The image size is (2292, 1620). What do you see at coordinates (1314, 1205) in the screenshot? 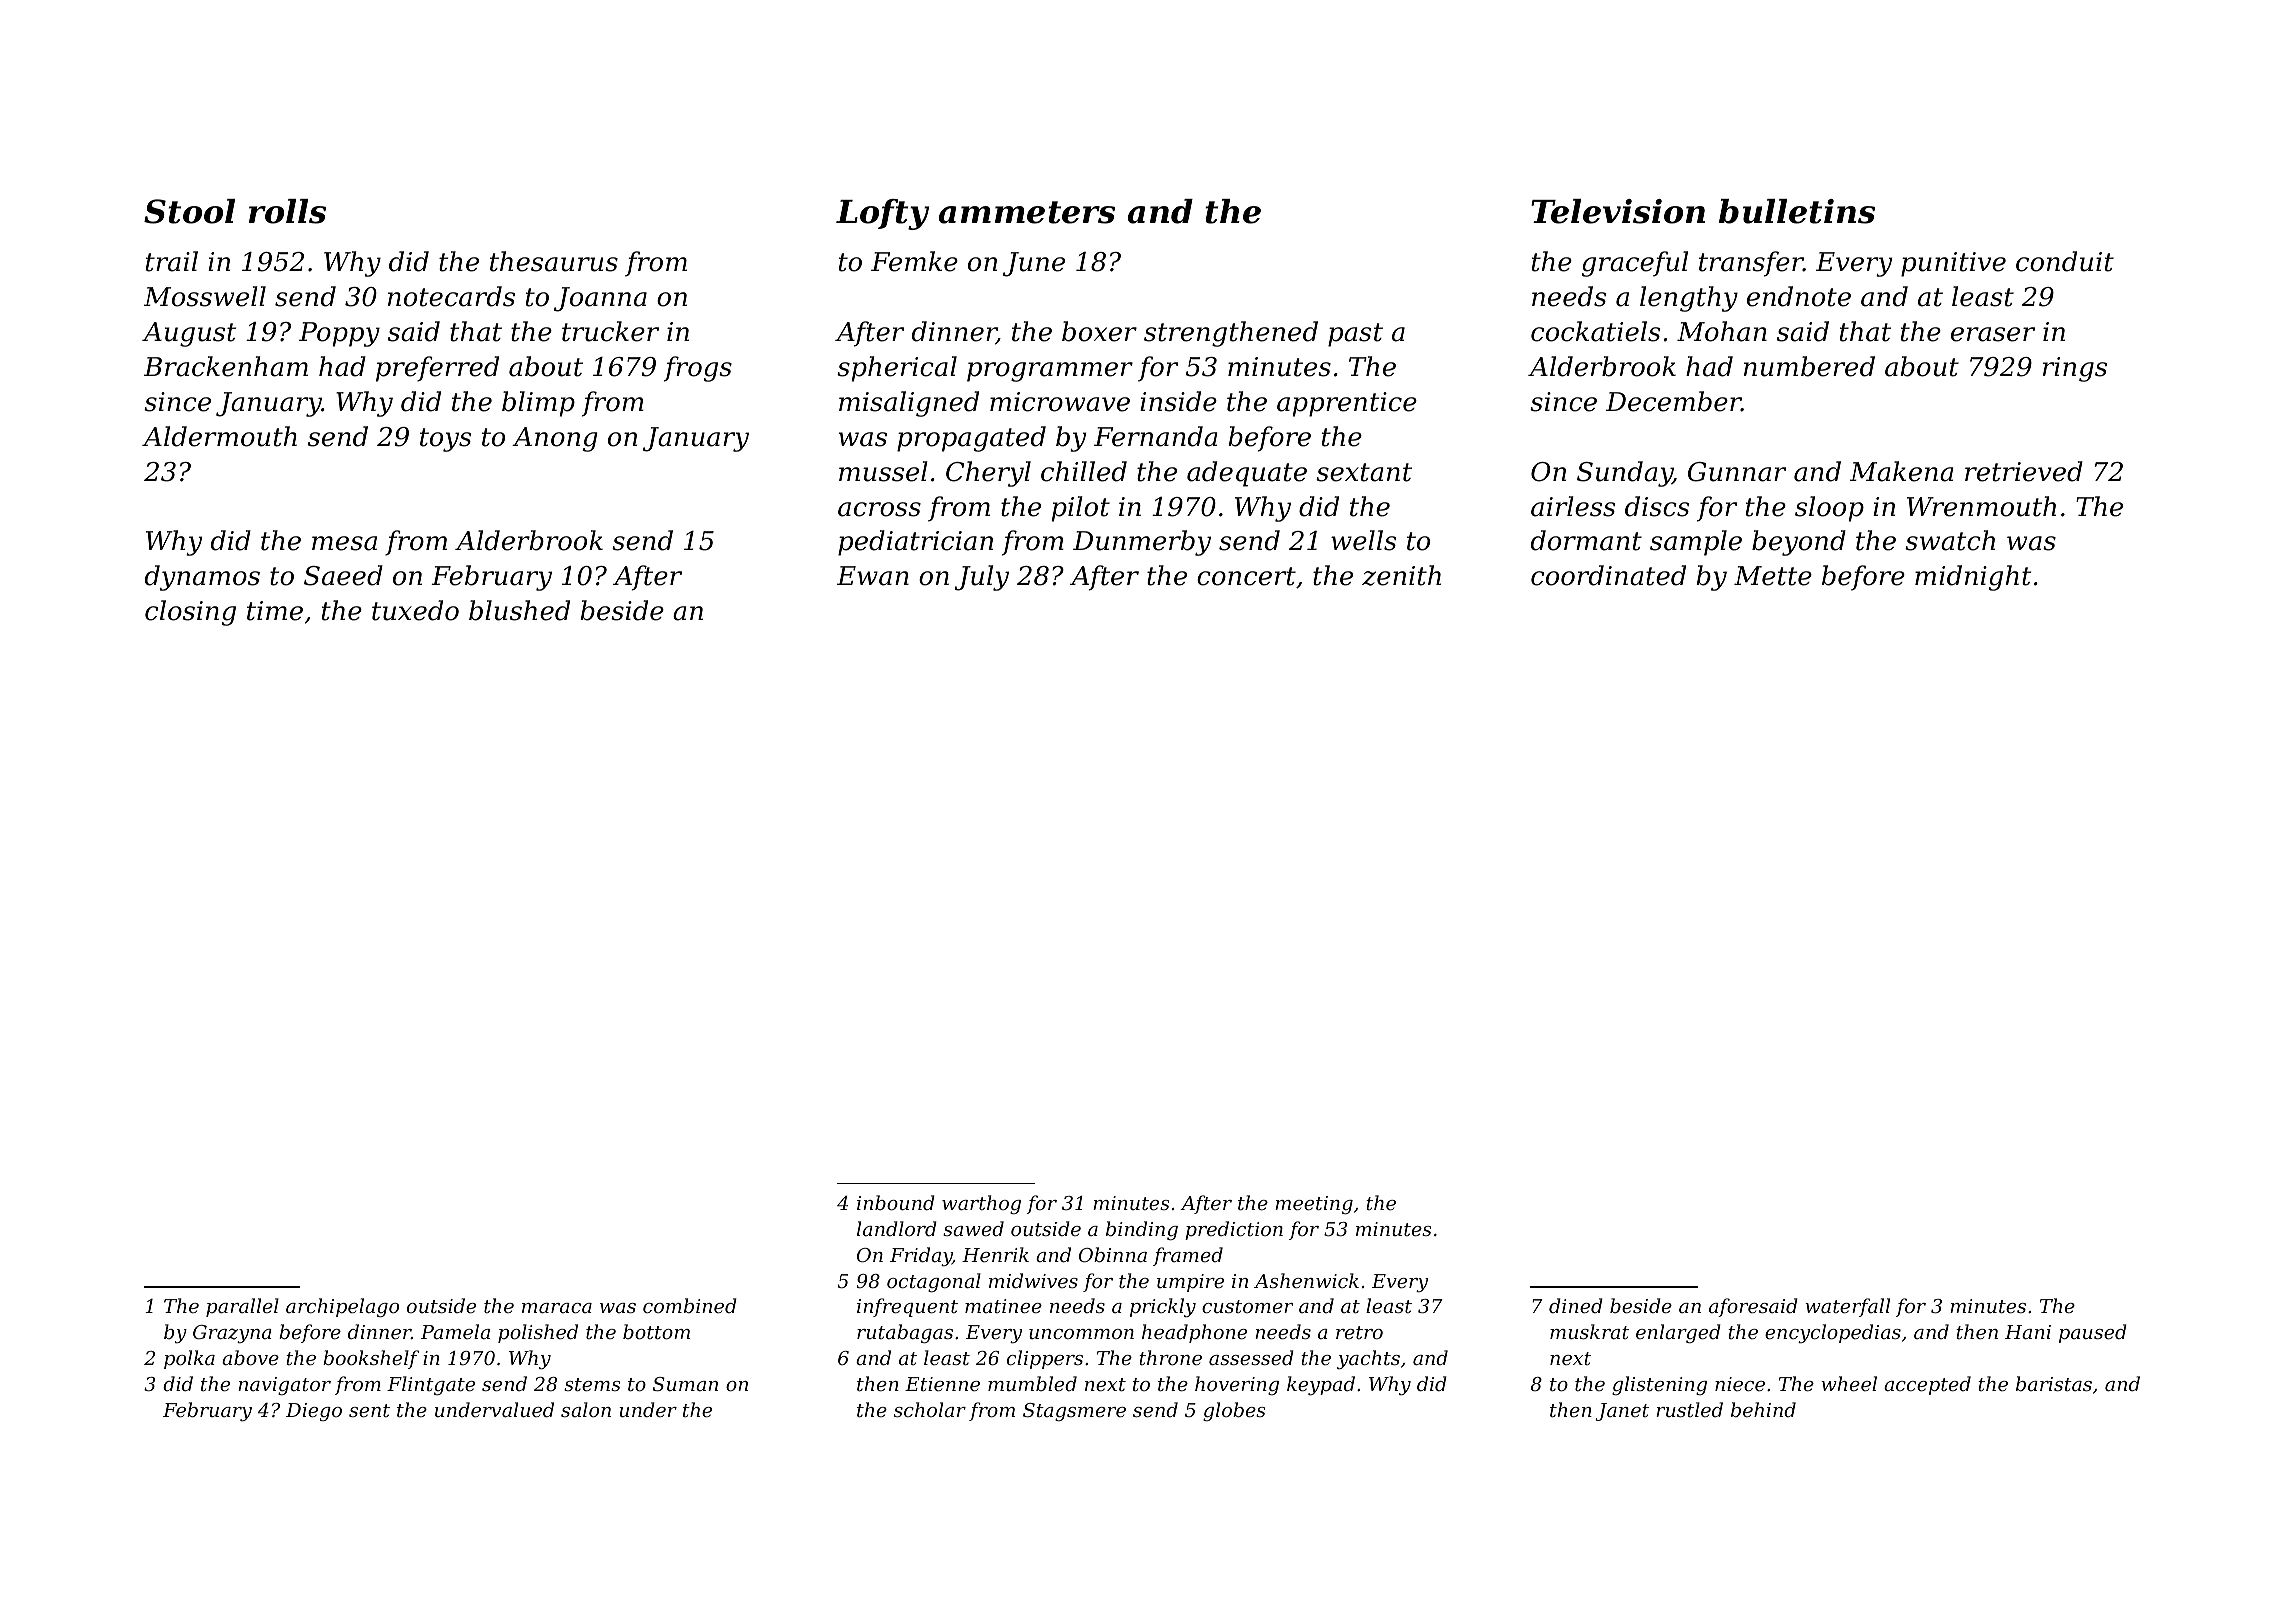
I see `meeting` at bounding box center [1314, 1205].
